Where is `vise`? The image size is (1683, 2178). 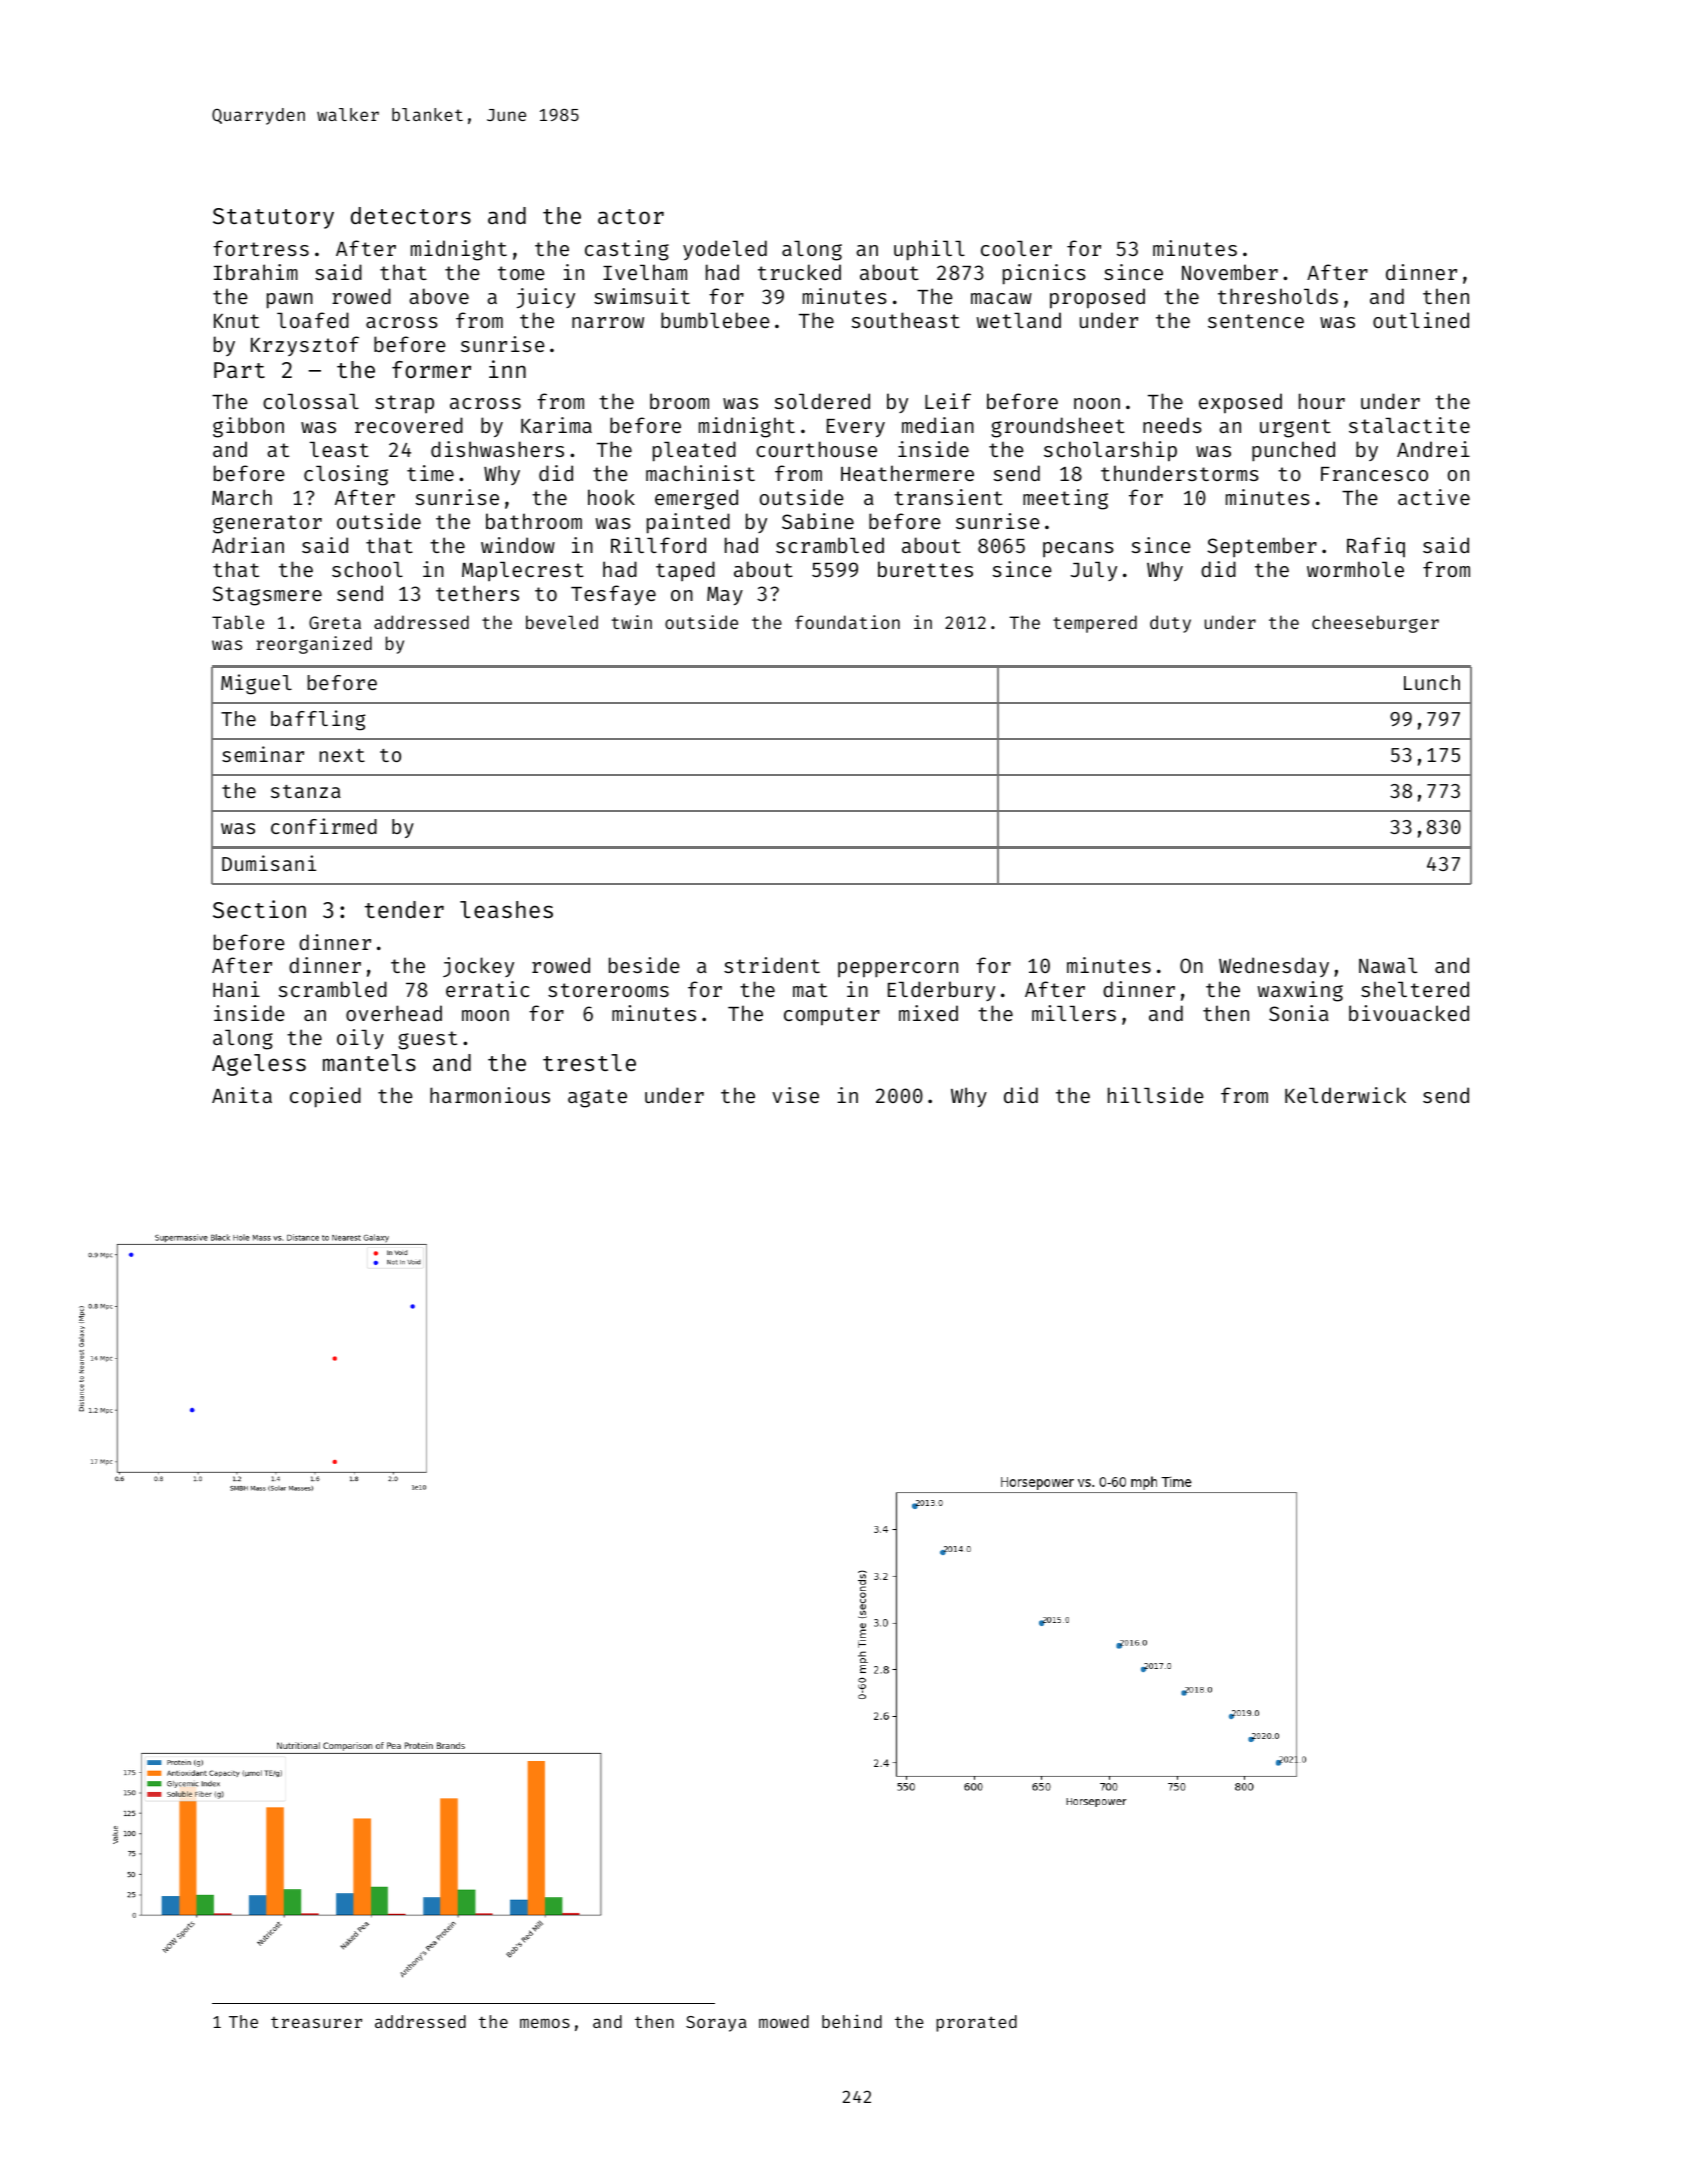 vise is located at coordinates (795, 1095).
